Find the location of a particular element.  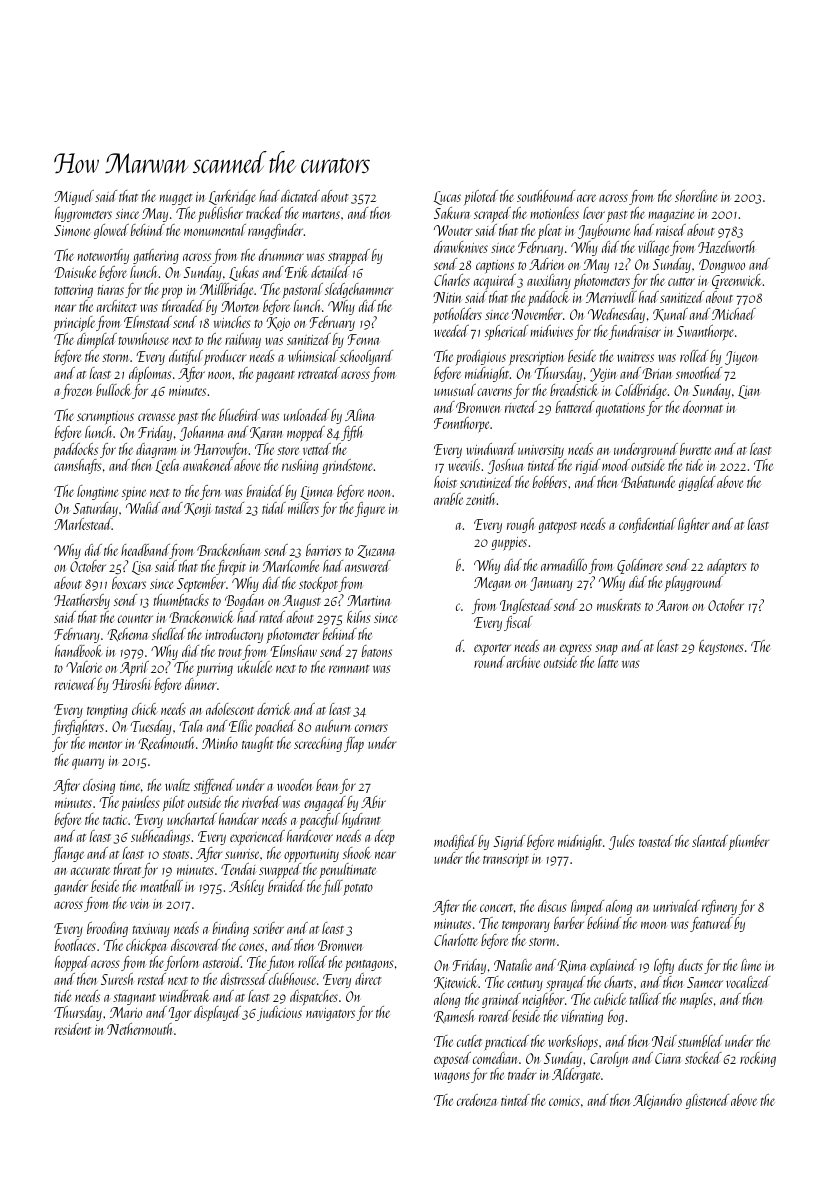

corners is located at coordinates (371, 728).
